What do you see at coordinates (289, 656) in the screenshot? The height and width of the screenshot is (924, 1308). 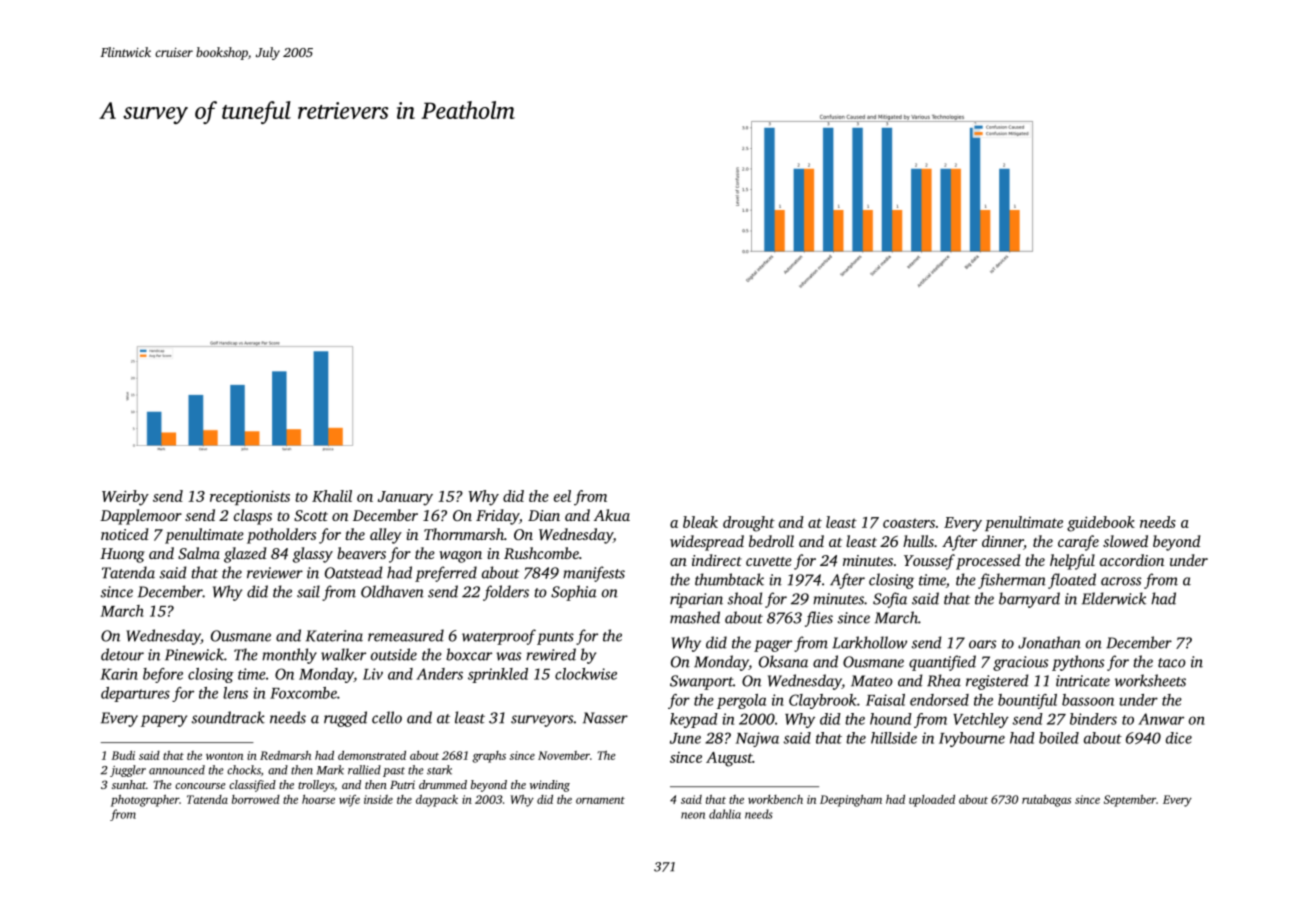 I see `monthly` at bounding box center [289, 656].
